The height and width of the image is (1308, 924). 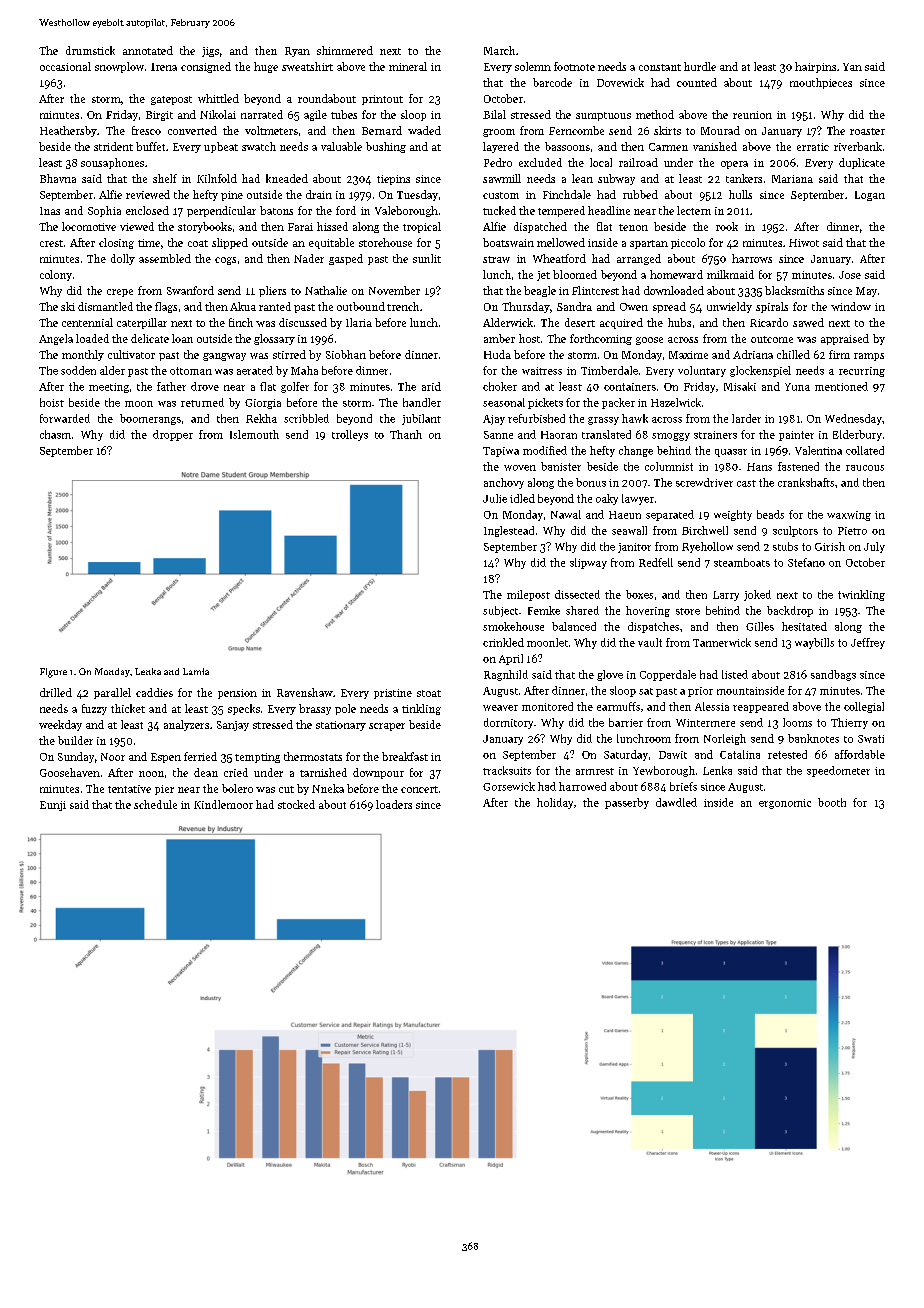 What do you see at coordinates (726, 596) in the image?
I see `Larry` at bounding box center [726, 596].
